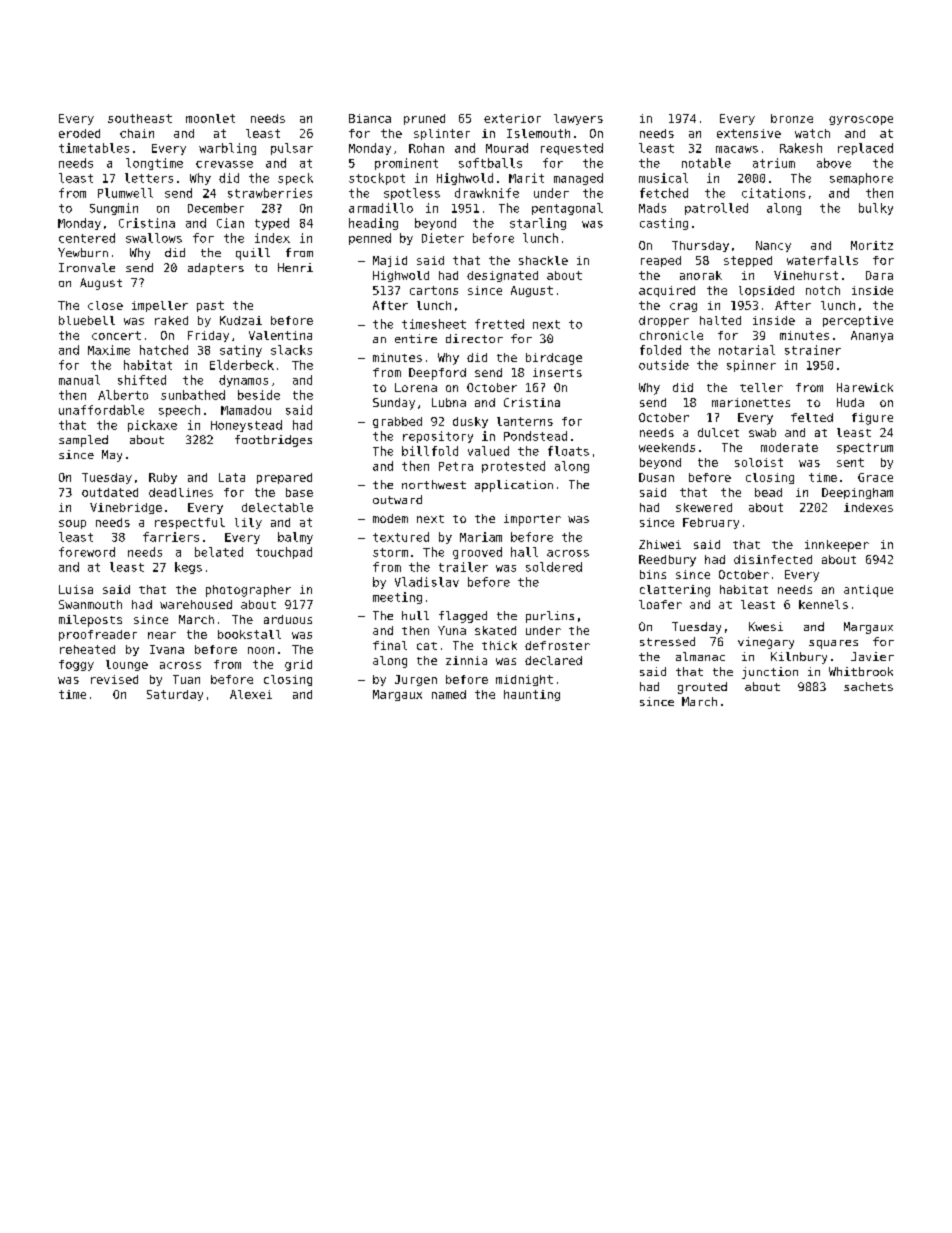  Describe the element at coordinates (381, 208) in the screenshot. I see `armadillo` at that location.
